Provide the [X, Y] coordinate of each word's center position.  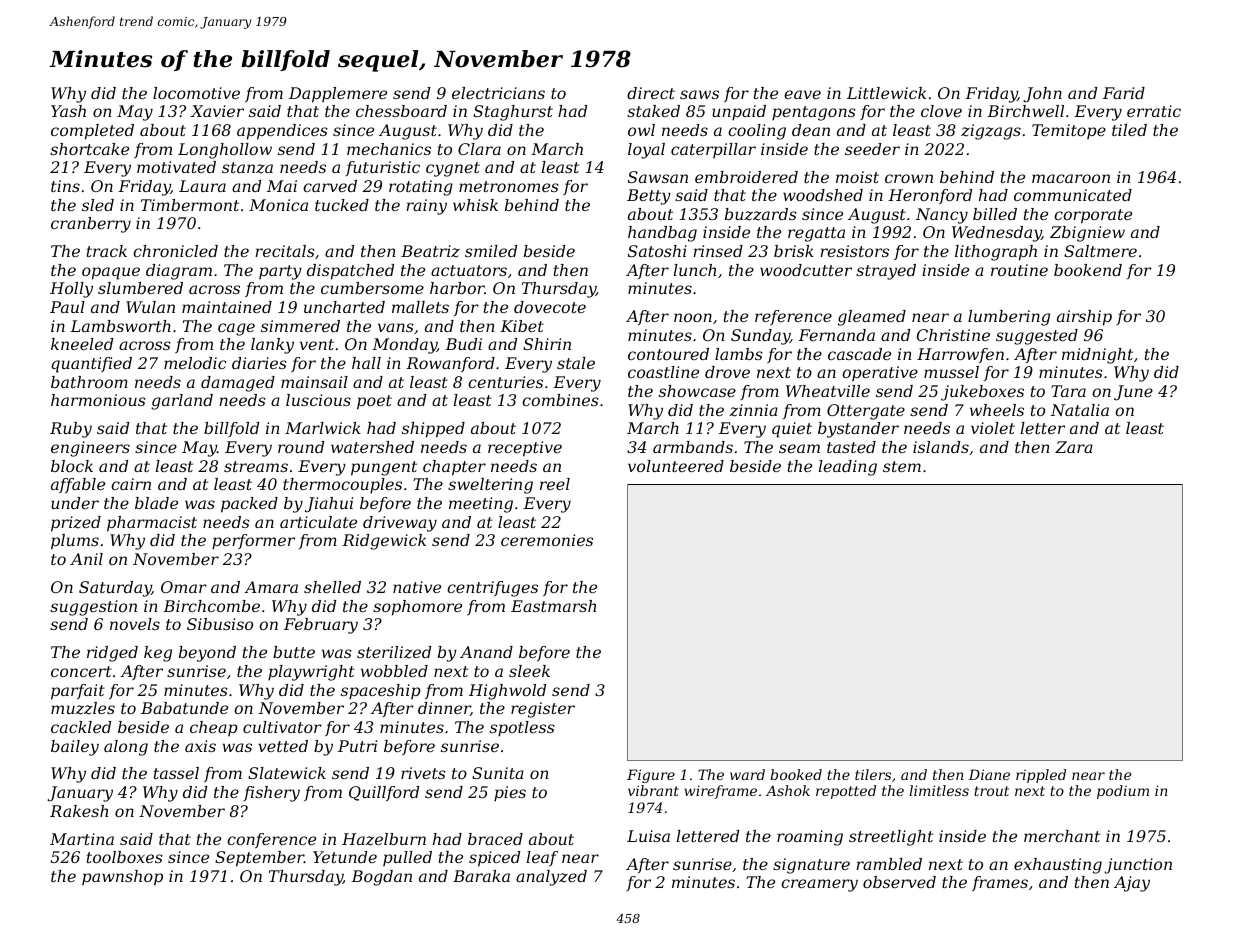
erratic [1154, 111]
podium [1123, 792]
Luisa [648, 836]
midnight [1097, 356]
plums [75, 542]
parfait [78, 692]
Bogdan [381, 878]
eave [802, 94]
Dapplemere [338, 95]
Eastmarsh [553, 606]
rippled [1041, 776]
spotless [522, 729]
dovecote [550, 307]
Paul [67, 307]
